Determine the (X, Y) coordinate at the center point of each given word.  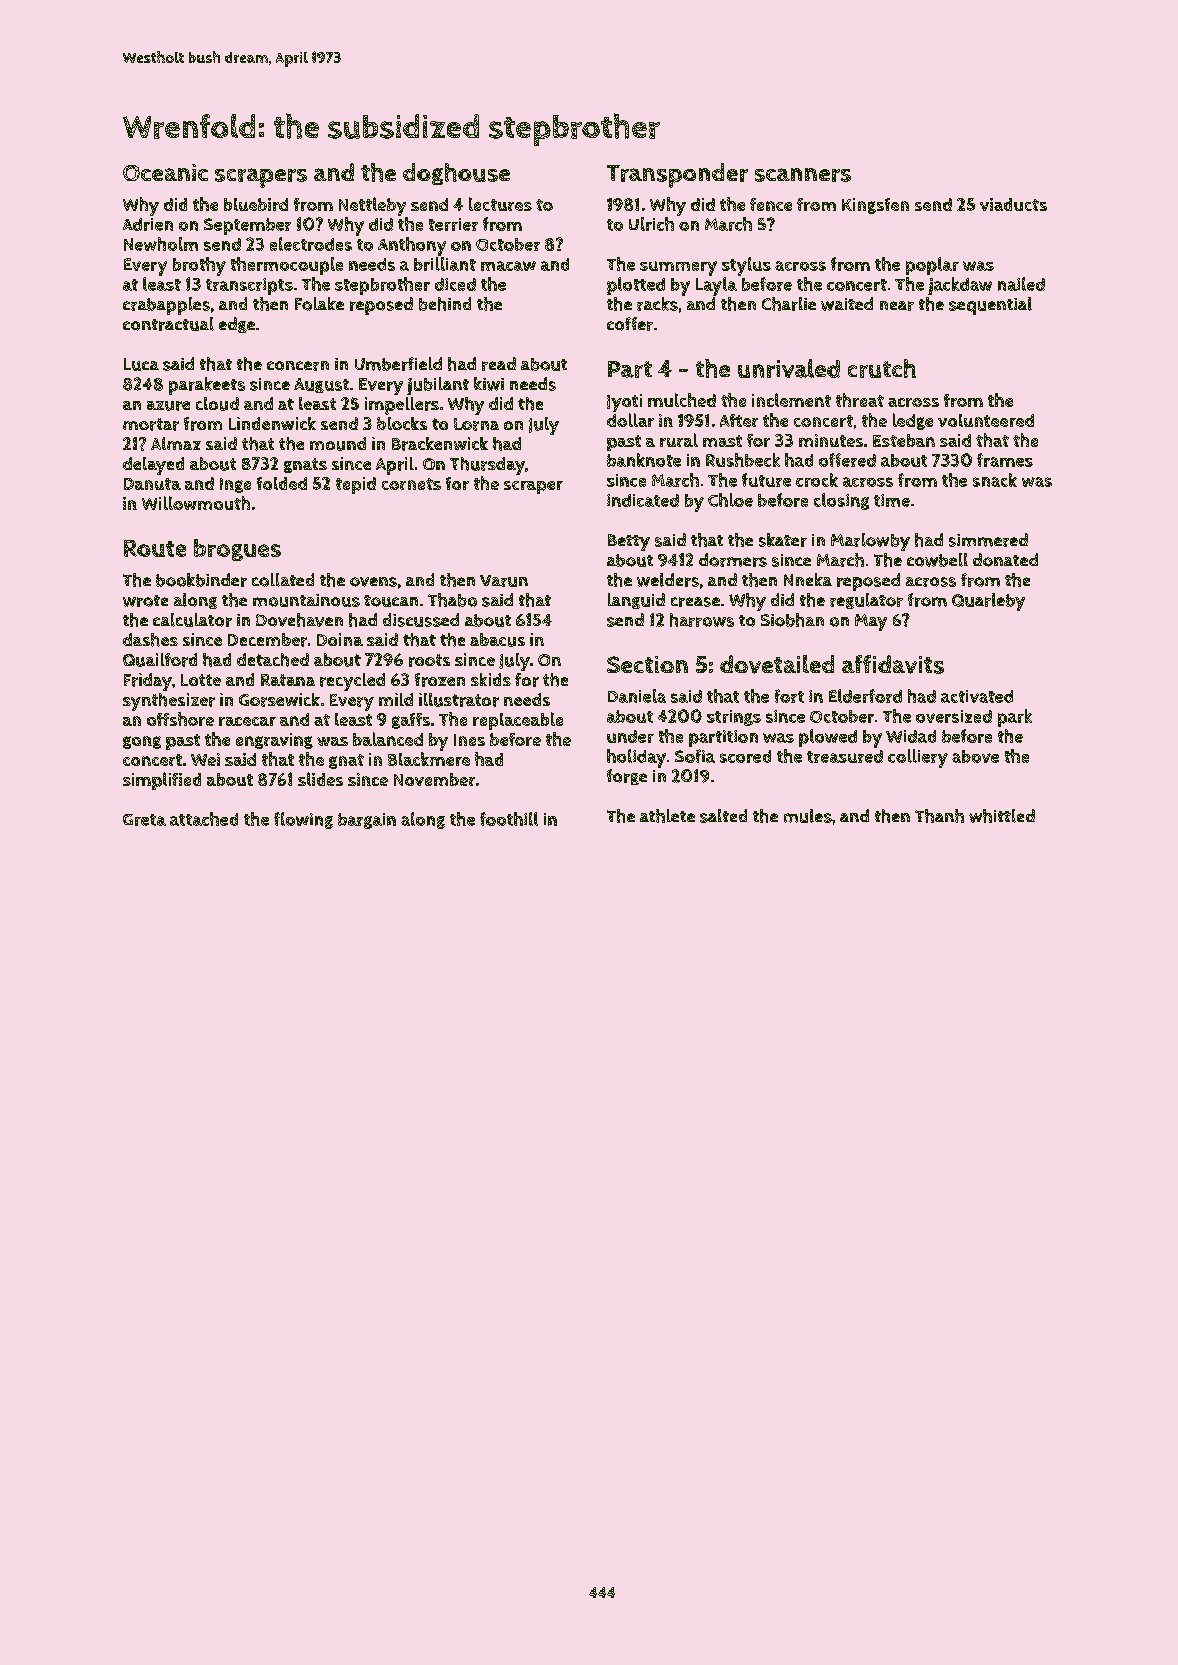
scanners (803, 175)
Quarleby (988, 602)
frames (1005, 460)
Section (647, 664)
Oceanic (165, 172)
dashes (150, 640)
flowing (303, 820)
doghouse (456, 174)
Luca (141, 364)
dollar (630, 420)
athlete (667, 816)
